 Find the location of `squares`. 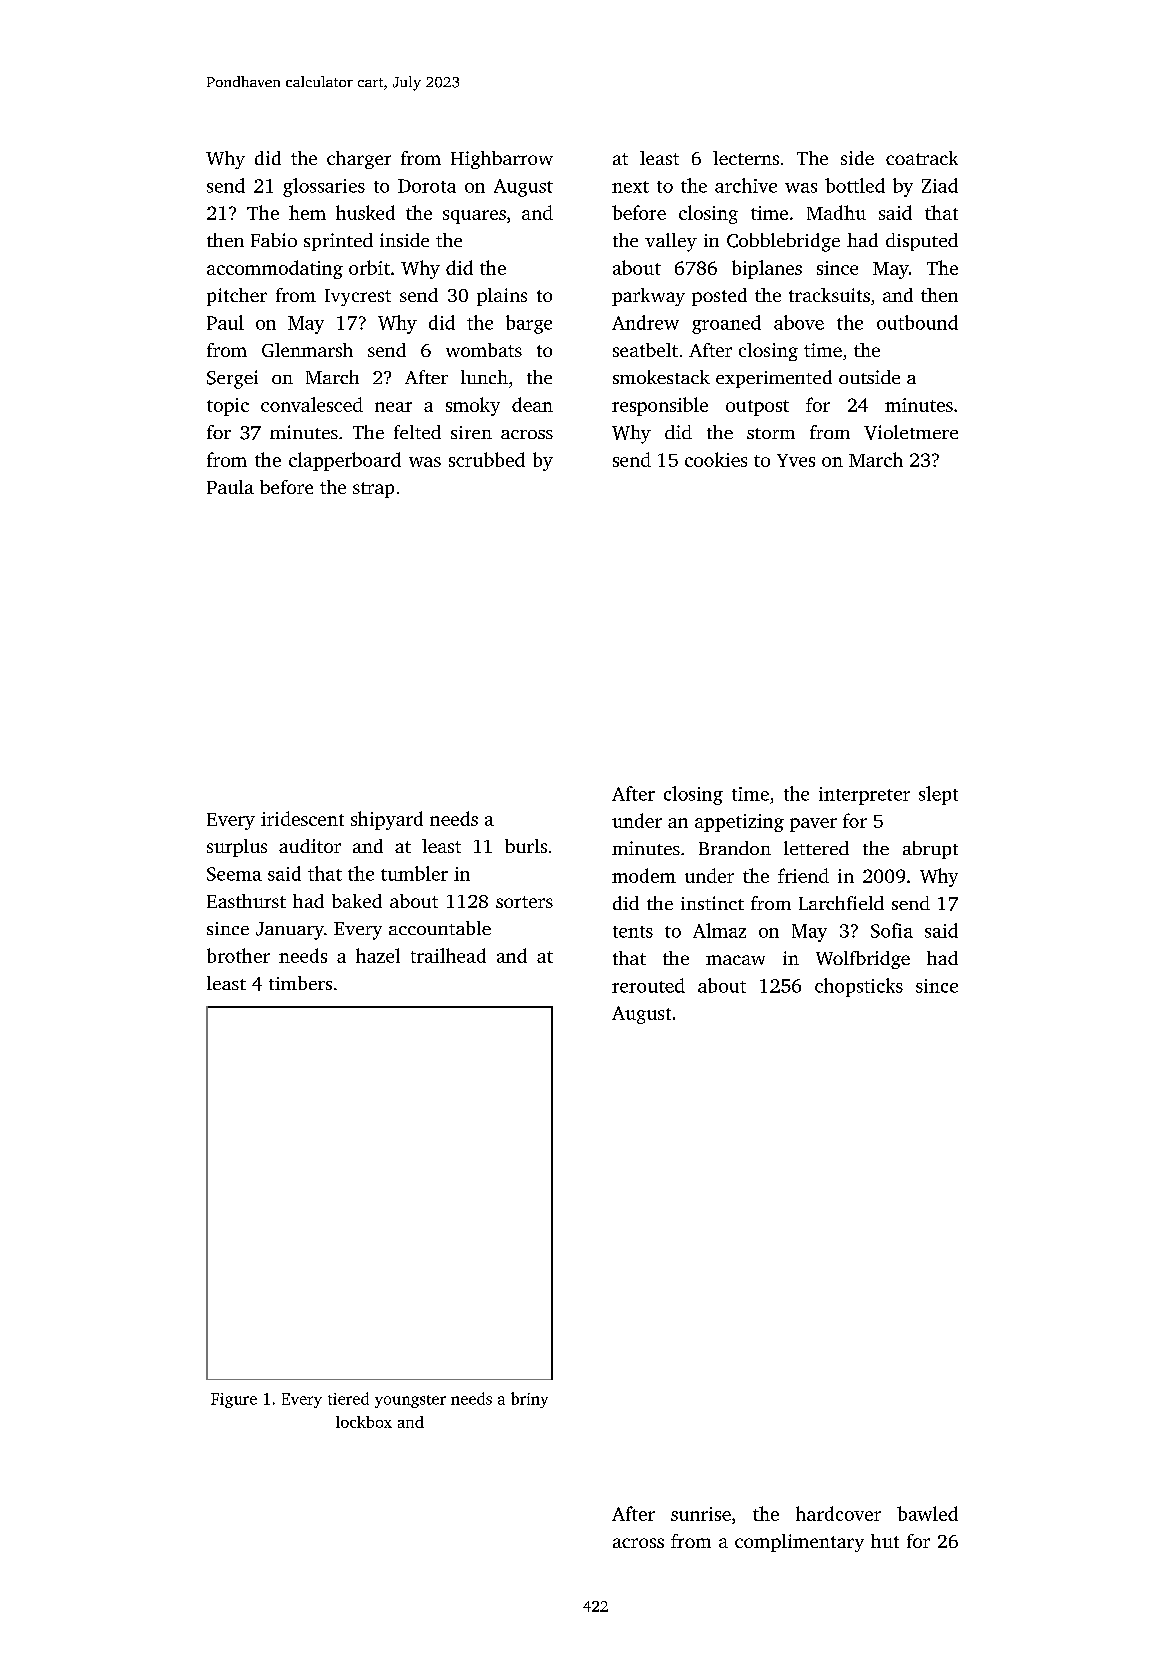

squares is located at coordinates (474, 217).
